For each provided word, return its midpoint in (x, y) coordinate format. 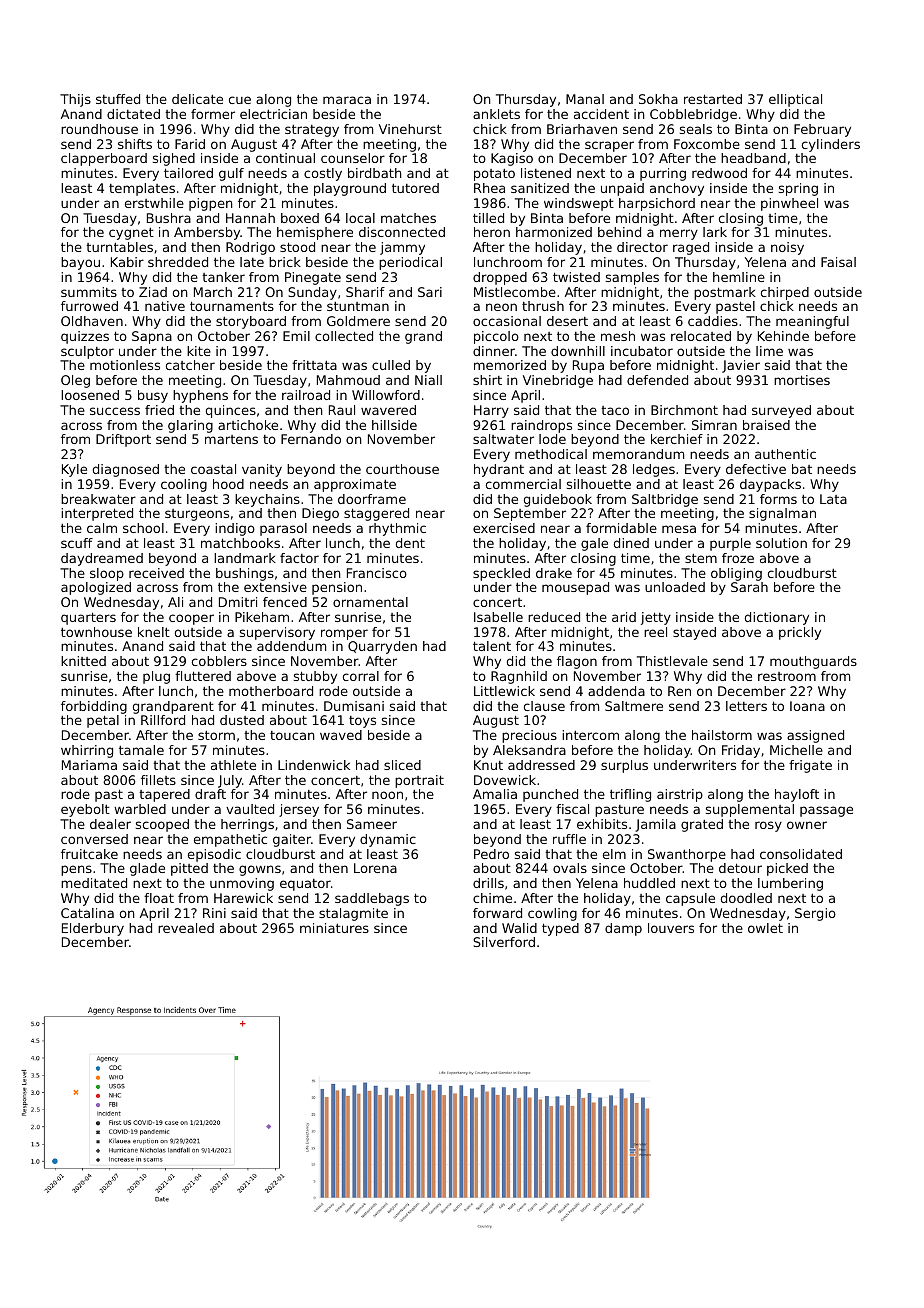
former (213, 114)
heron (492, 232)
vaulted (250, 809)
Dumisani (354, 706)
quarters (88, 618)
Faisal (838, 262)
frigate (810, 766)
